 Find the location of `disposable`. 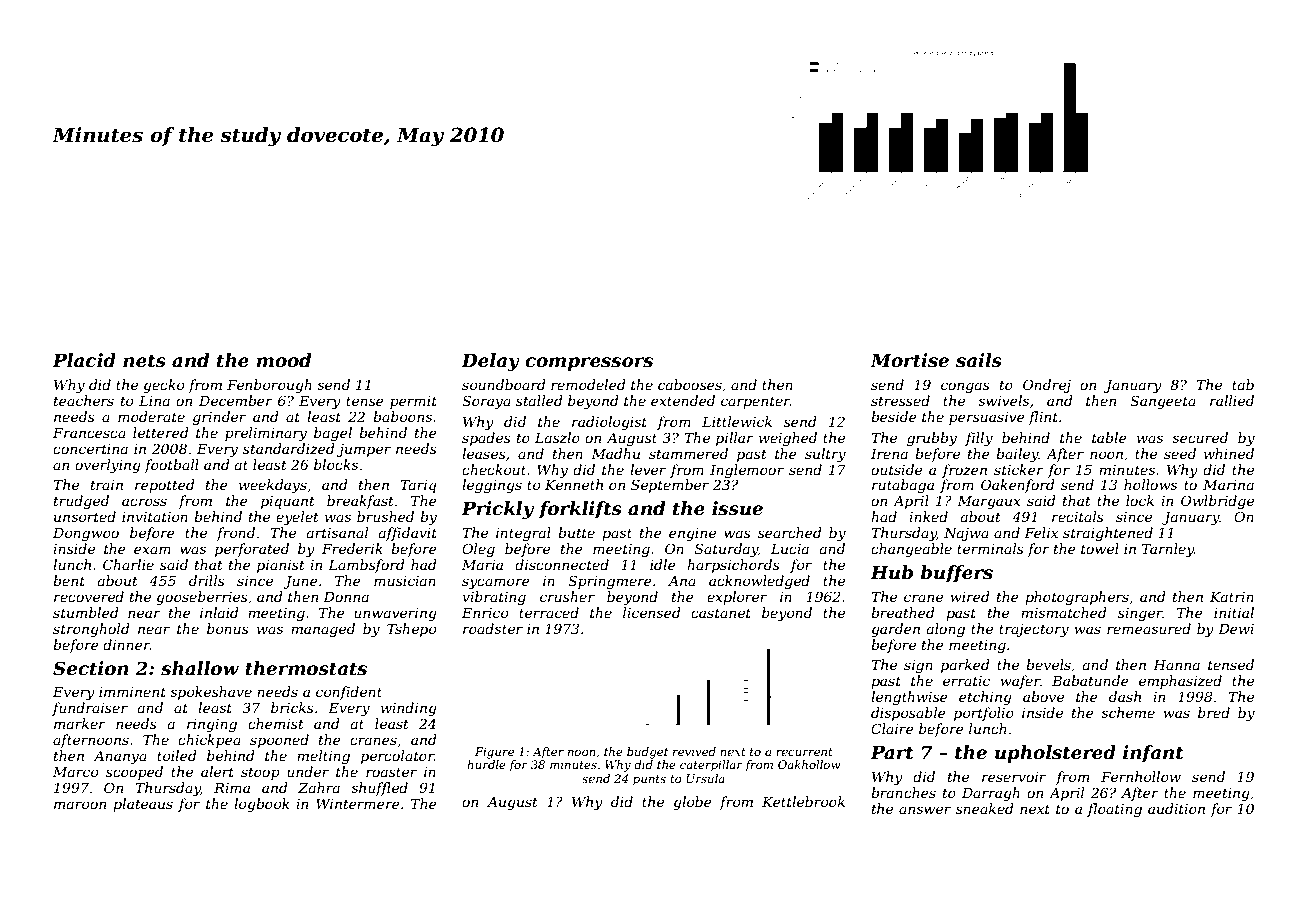

disposable is located at coordinates (908, 714).
